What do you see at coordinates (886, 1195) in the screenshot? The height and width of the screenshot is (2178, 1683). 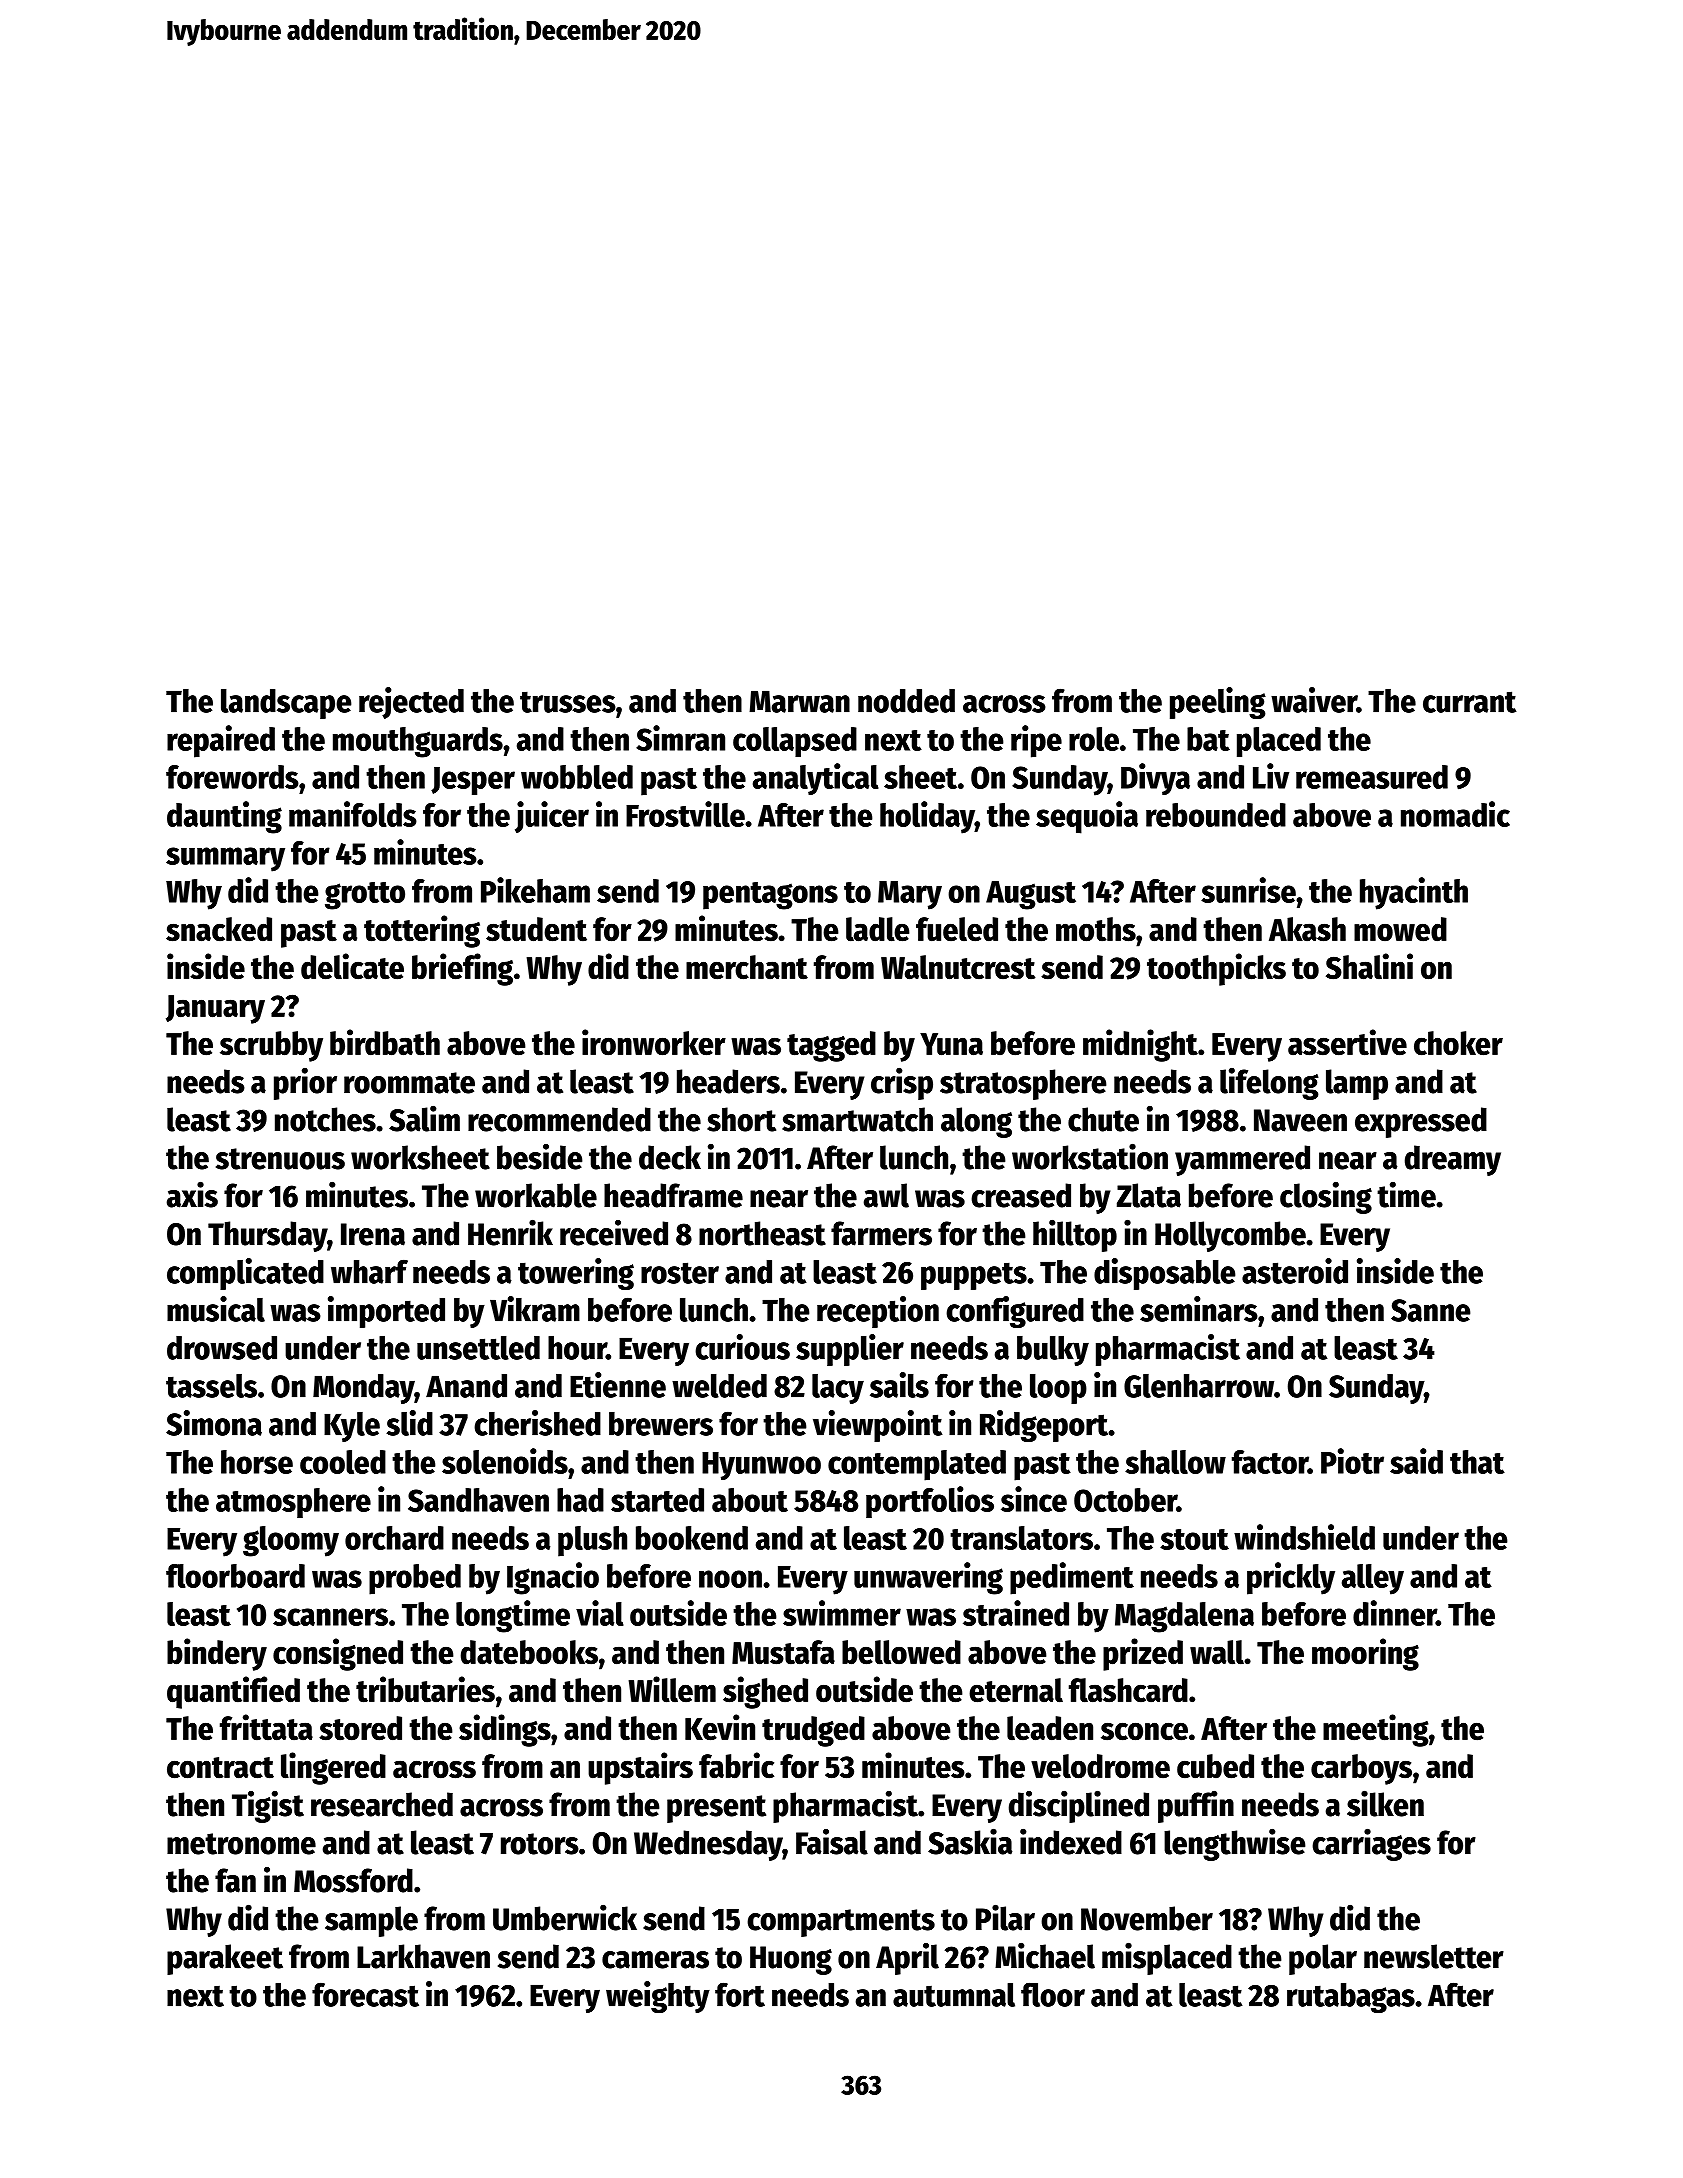 I see `awl` at bounding box center [886, 1195].
